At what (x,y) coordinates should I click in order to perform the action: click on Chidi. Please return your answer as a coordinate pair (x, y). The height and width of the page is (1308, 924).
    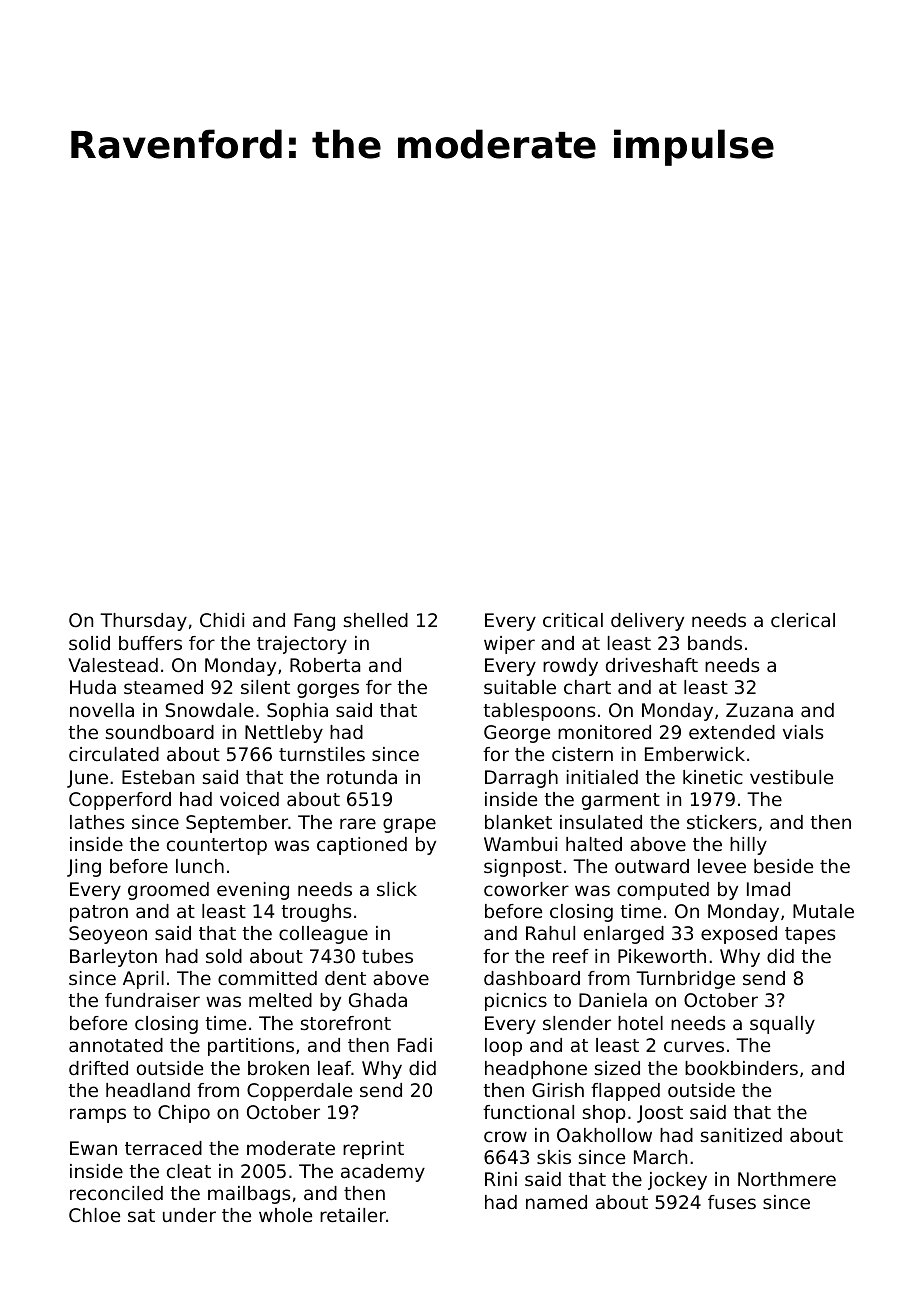
    Looking at the image, I should click on (222, 620).
